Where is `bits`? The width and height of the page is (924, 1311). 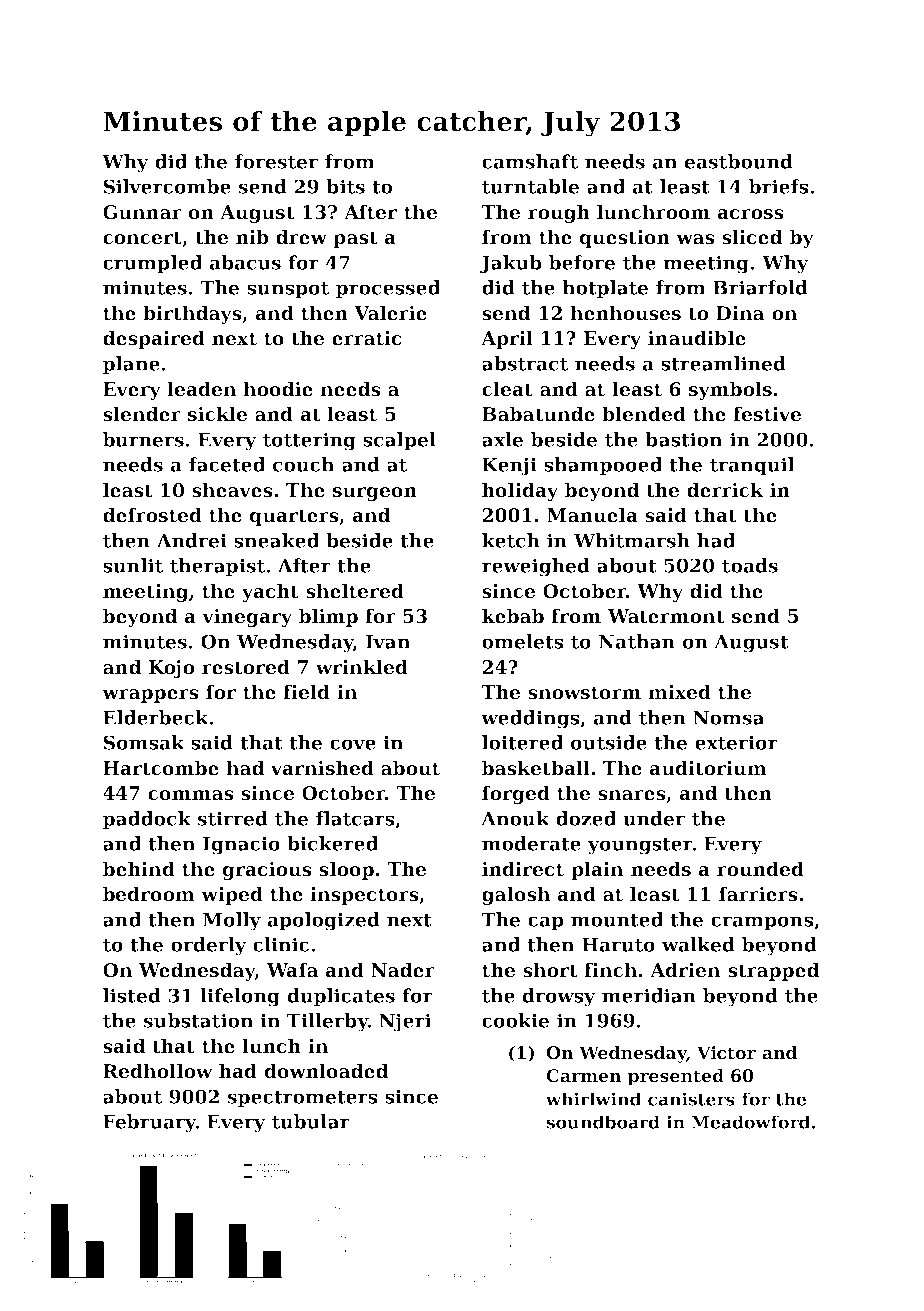 bits is located at coordinates (345, 186).
